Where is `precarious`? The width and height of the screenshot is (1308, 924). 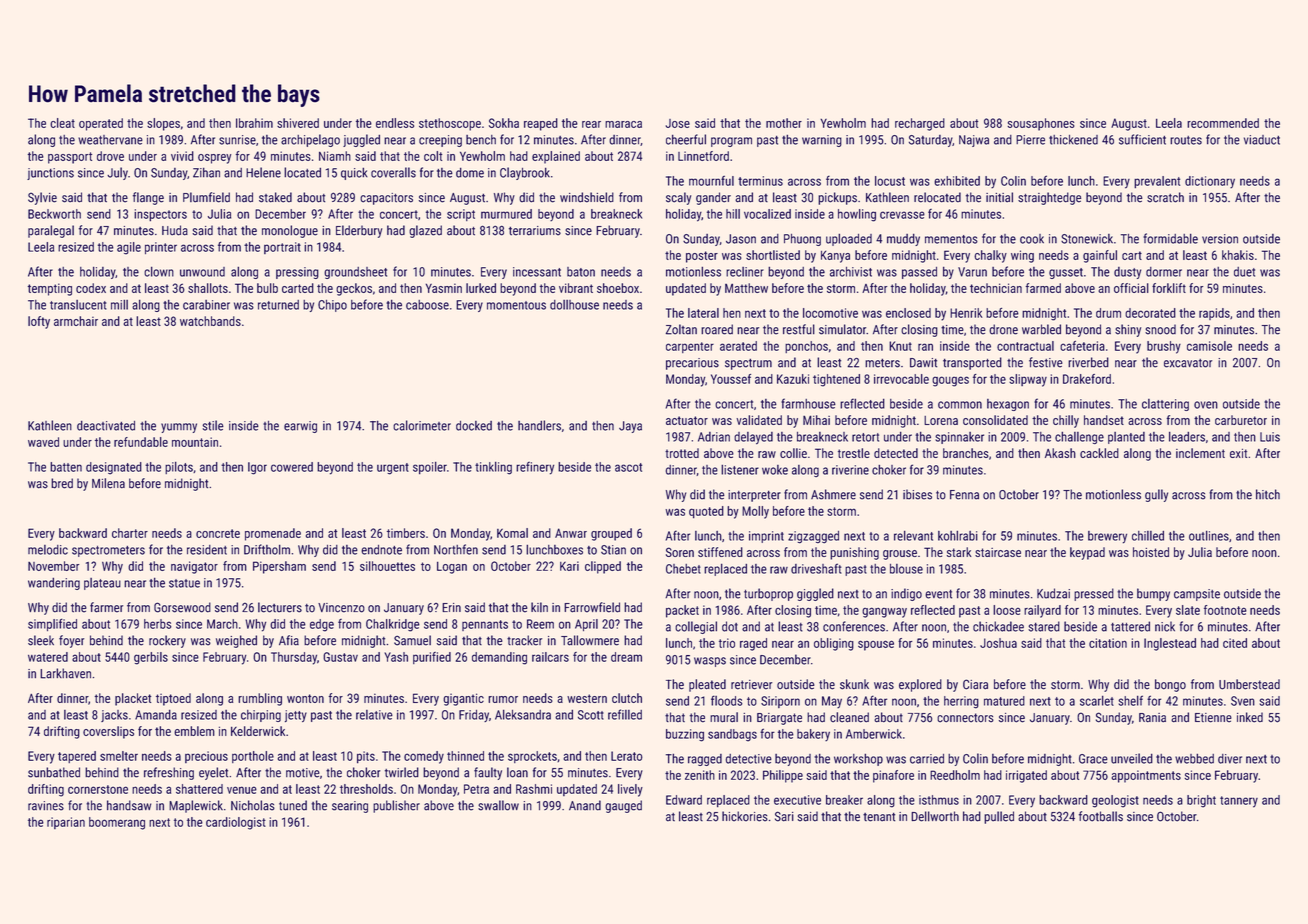 precarious is located at coordinates (692, 364).
